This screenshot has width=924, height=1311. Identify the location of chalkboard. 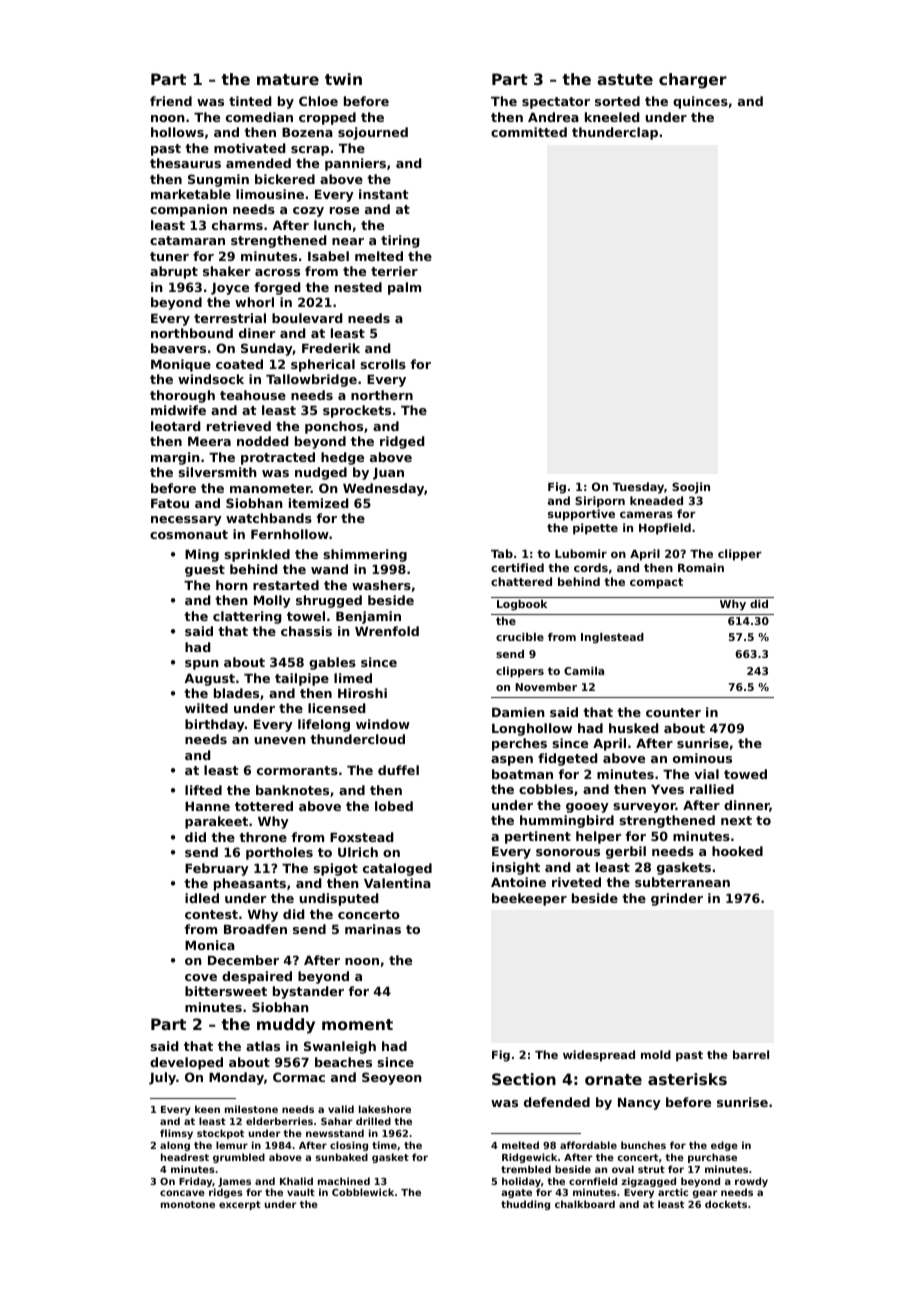
(585, 1204).
